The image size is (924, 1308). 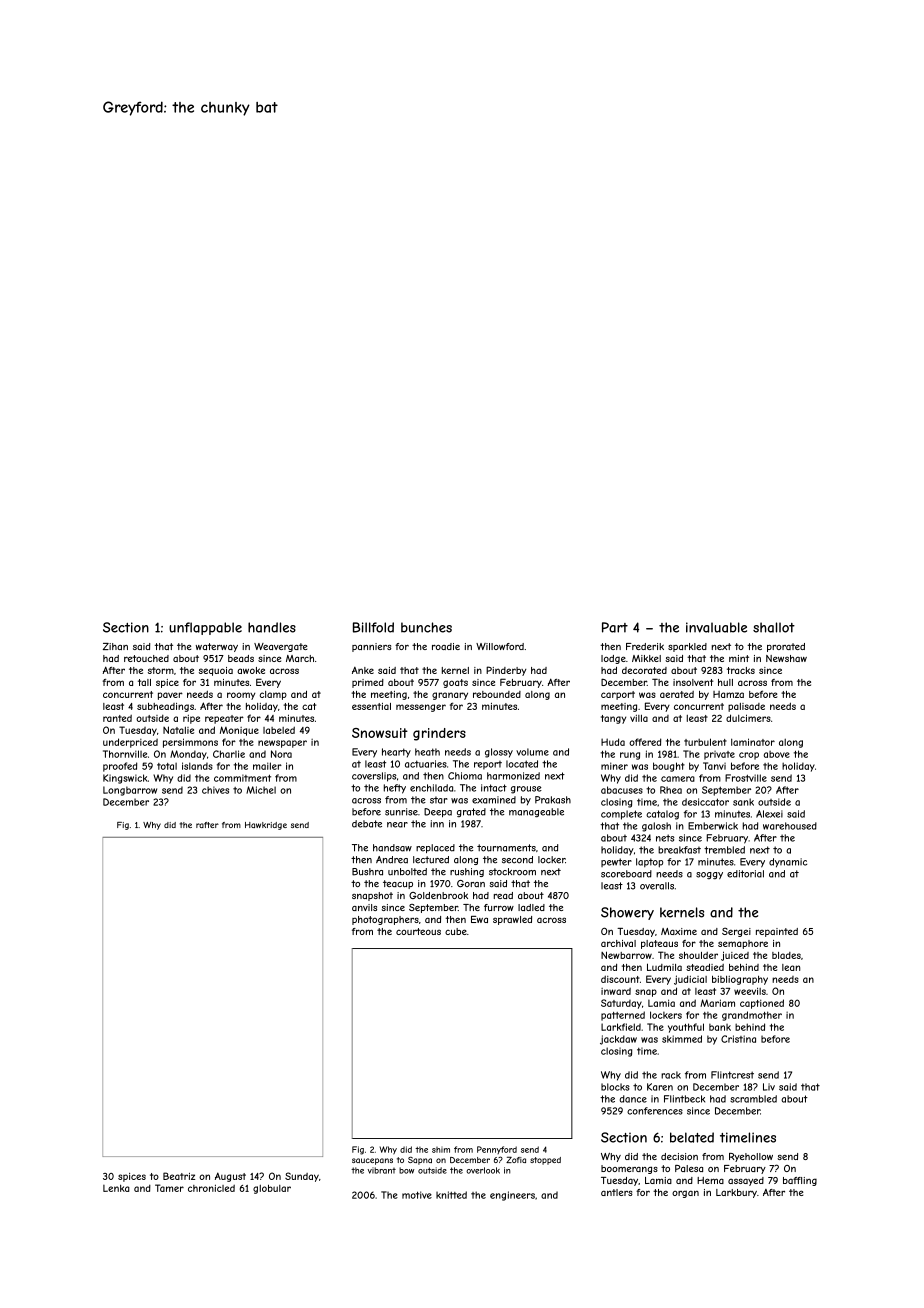 I want to click on Lenka, so click(x=116, y=1188).
